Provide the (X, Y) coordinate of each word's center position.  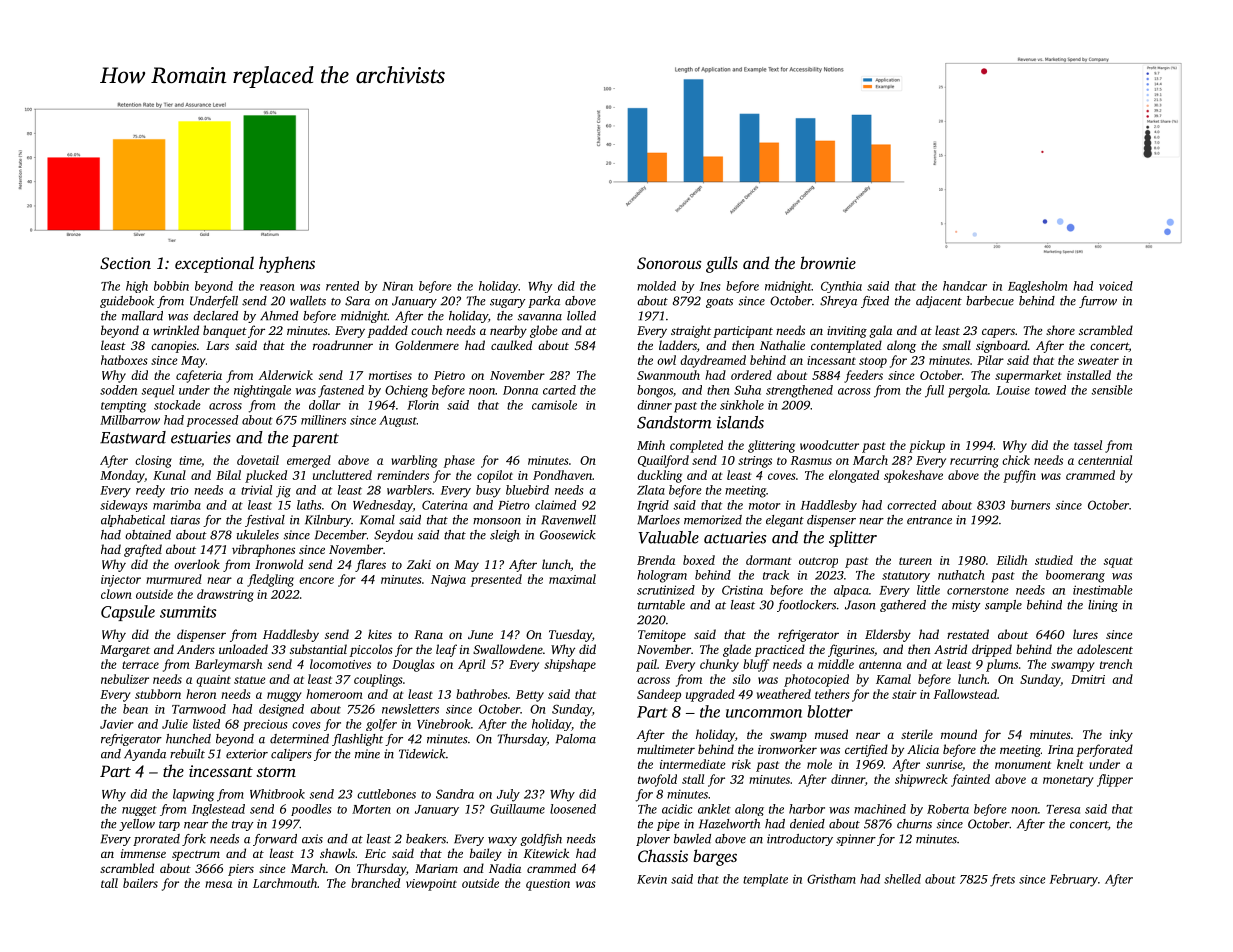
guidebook (127, 302)
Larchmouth (285, 883)
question (548, 885)
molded (656, 286)
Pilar (990, 360)
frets (1002, 880)
